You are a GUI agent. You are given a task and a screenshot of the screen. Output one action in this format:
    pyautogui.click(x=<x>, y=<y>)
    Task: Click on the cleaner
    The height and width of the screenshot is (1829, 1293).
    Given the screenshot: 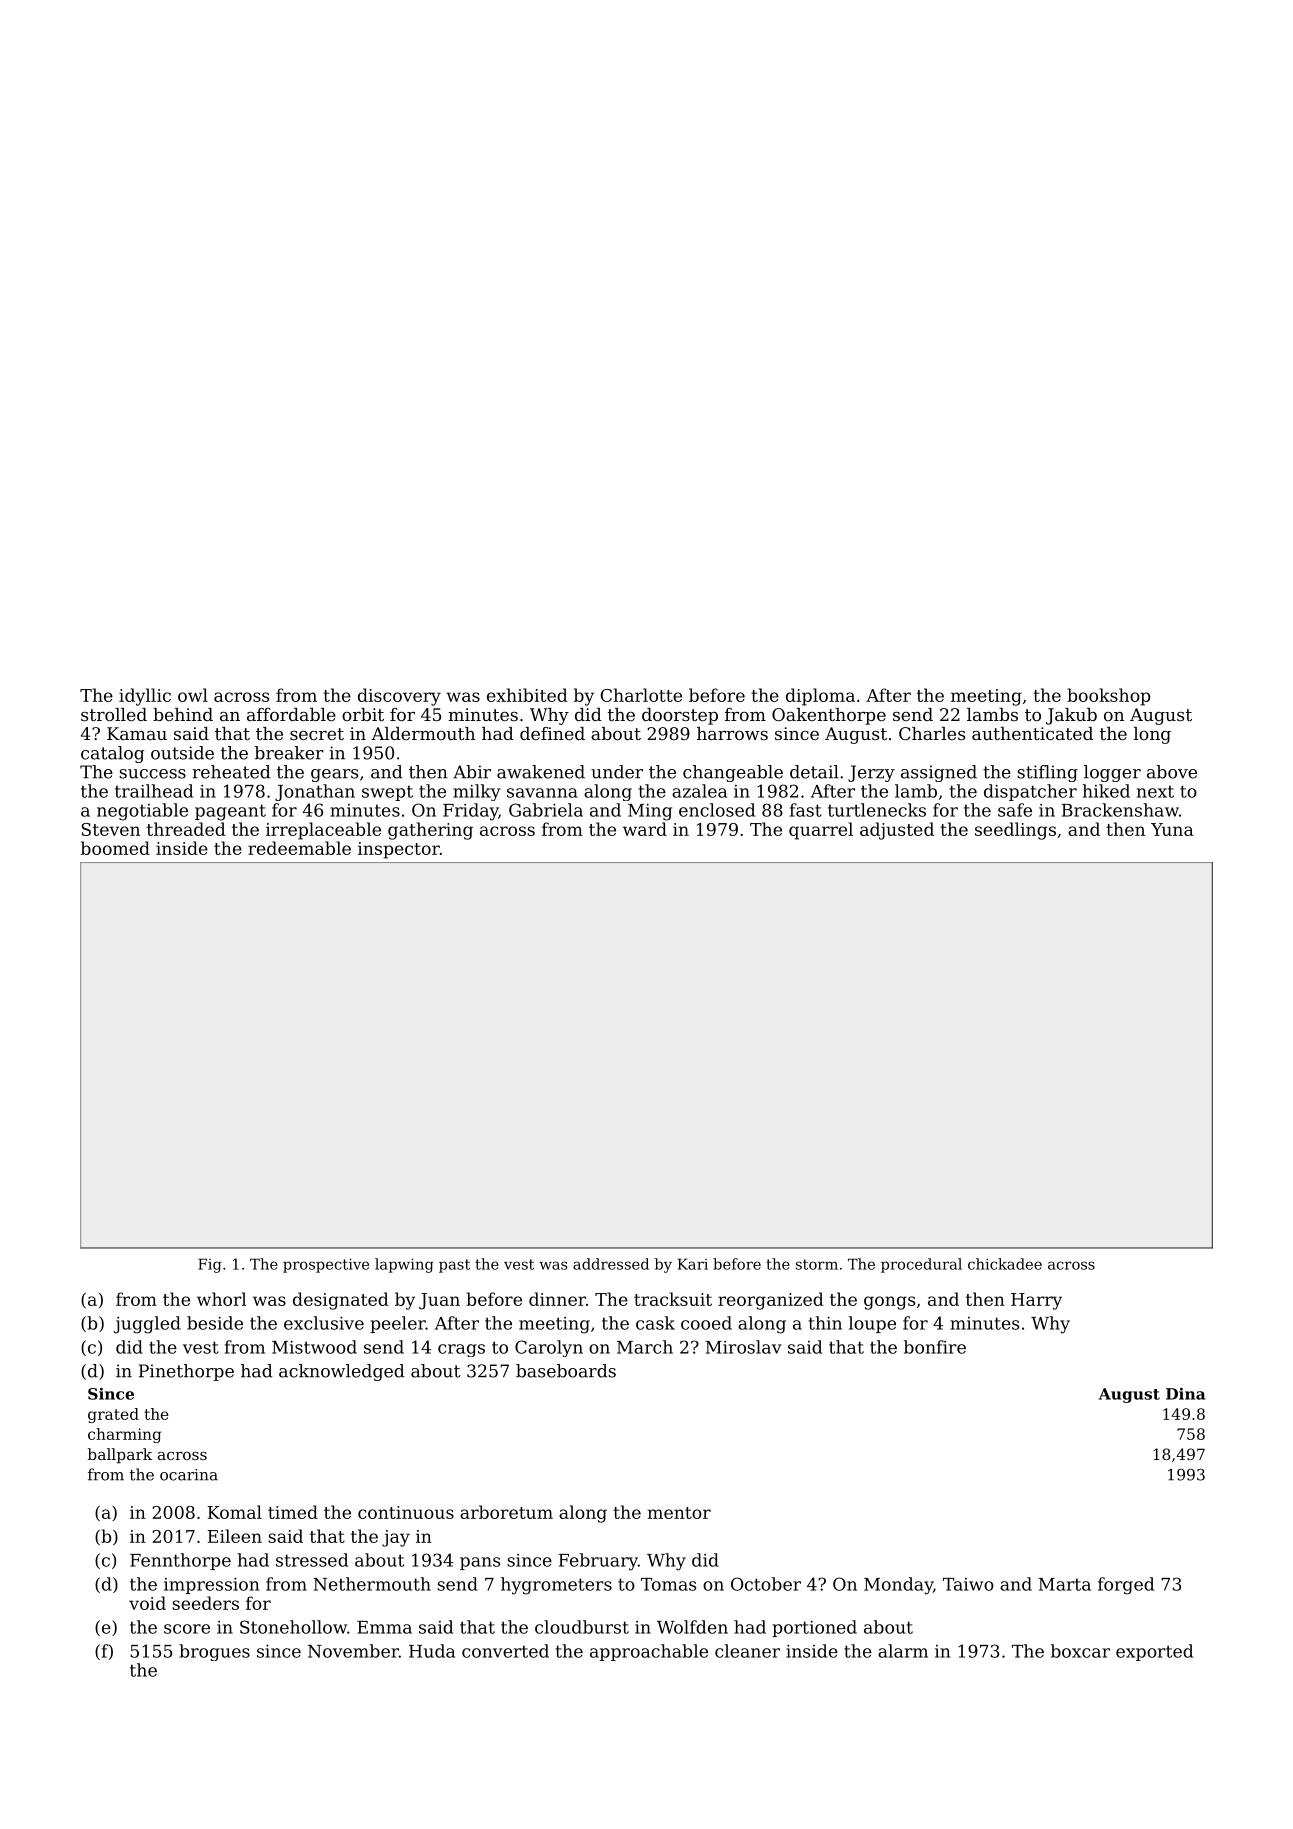 What is the action you would take?
    pyautogui.click(x=747, y=1651)
